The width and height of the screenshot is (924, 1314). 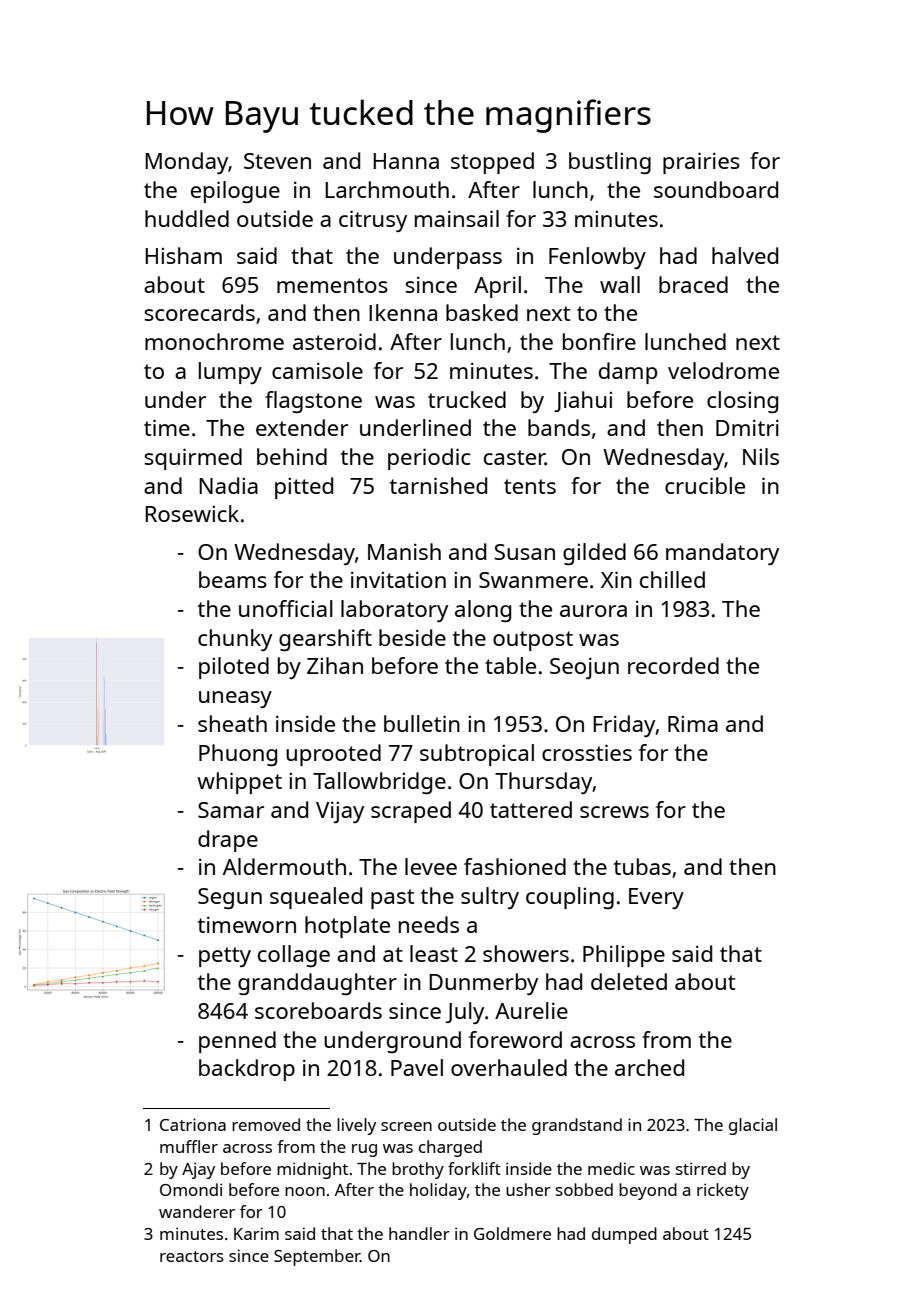 What do you see at coordinates (701, 163) in the screenshot?
I see `prairies` at bounding box center [701, 163].
